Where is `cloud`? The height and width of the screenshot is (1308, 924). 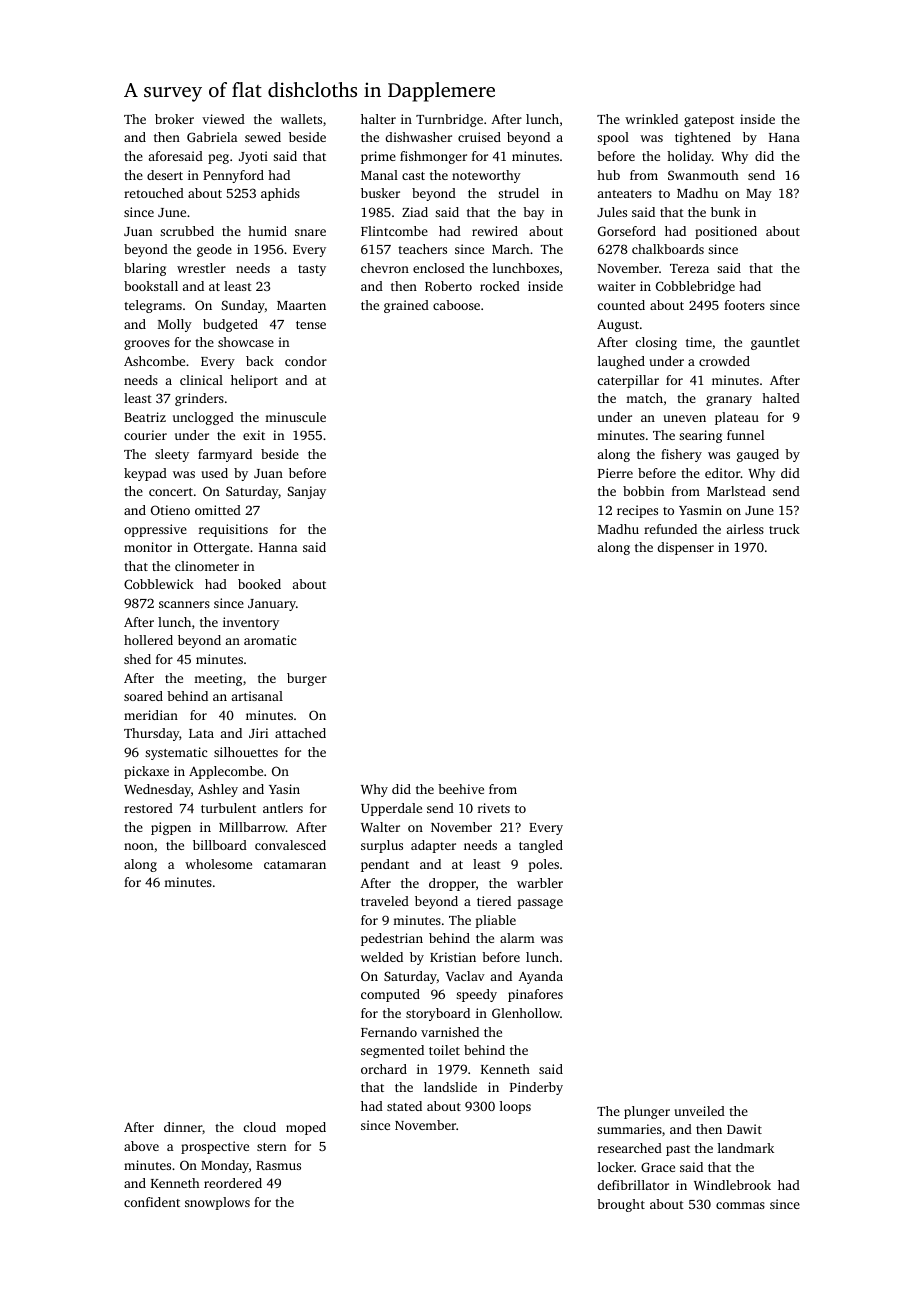 cloud is located at coordinates (260, 1127).
